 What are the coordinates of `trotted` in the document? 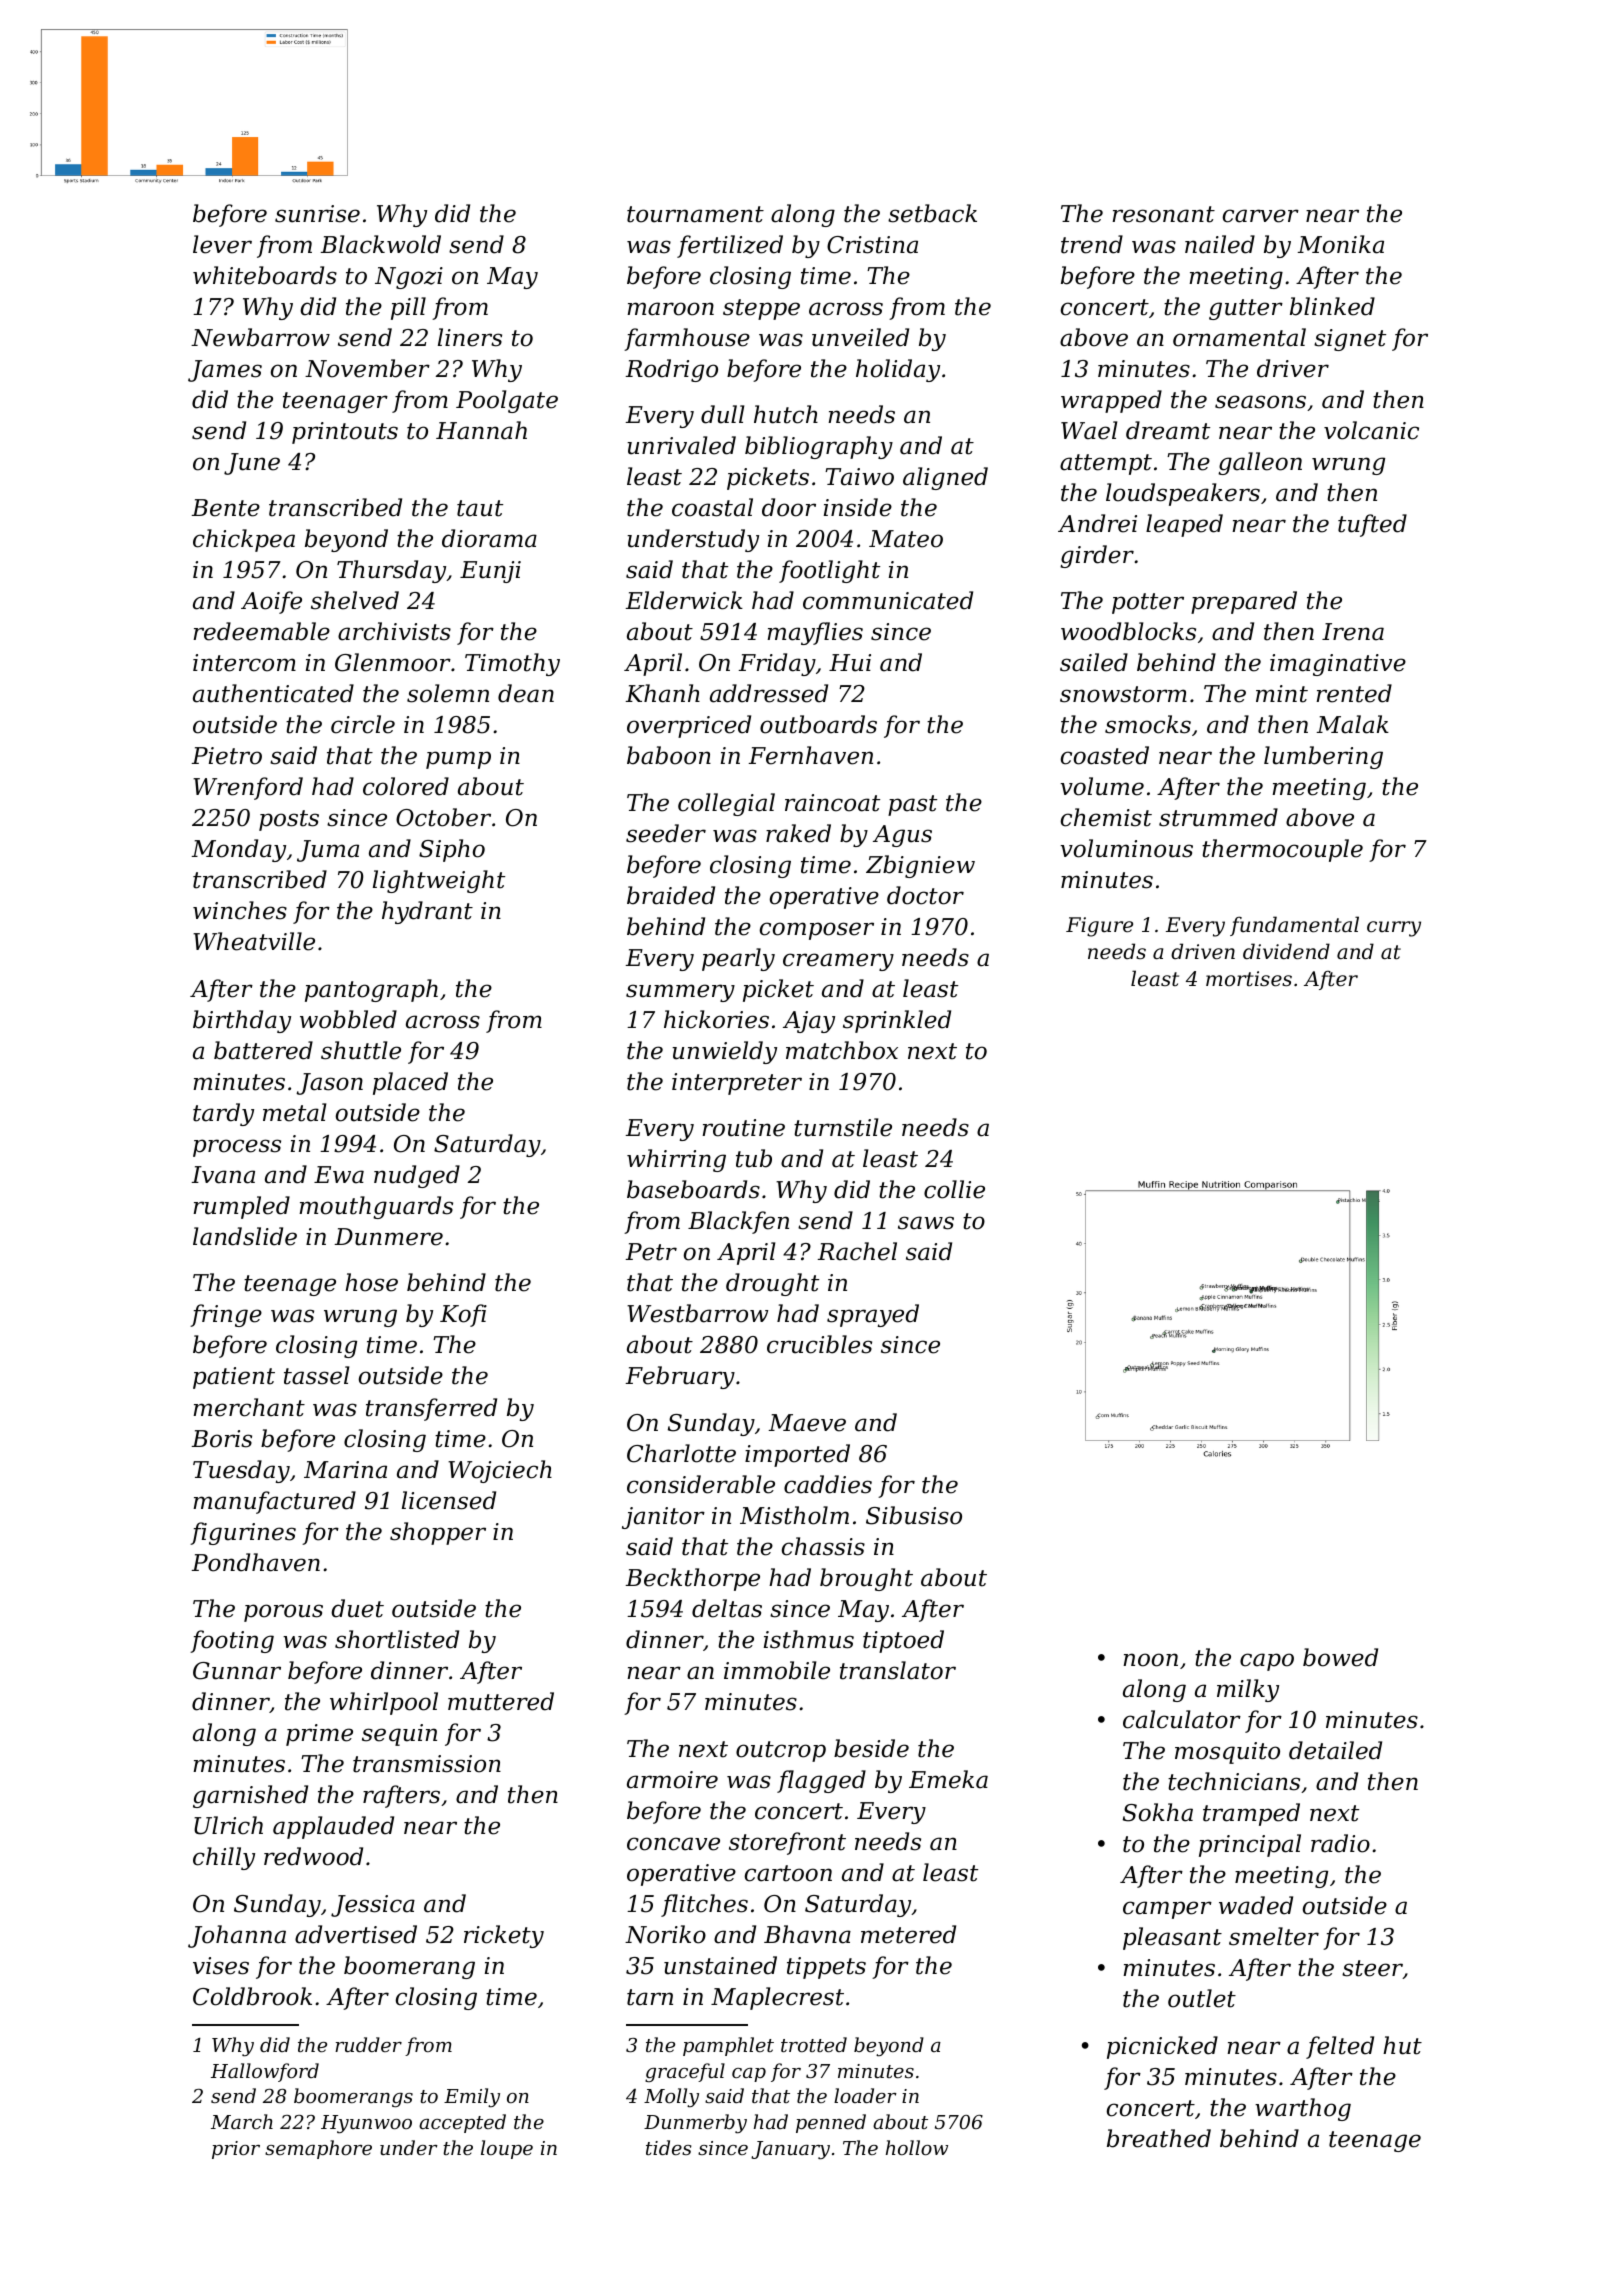 It's located at (814, 2044).
